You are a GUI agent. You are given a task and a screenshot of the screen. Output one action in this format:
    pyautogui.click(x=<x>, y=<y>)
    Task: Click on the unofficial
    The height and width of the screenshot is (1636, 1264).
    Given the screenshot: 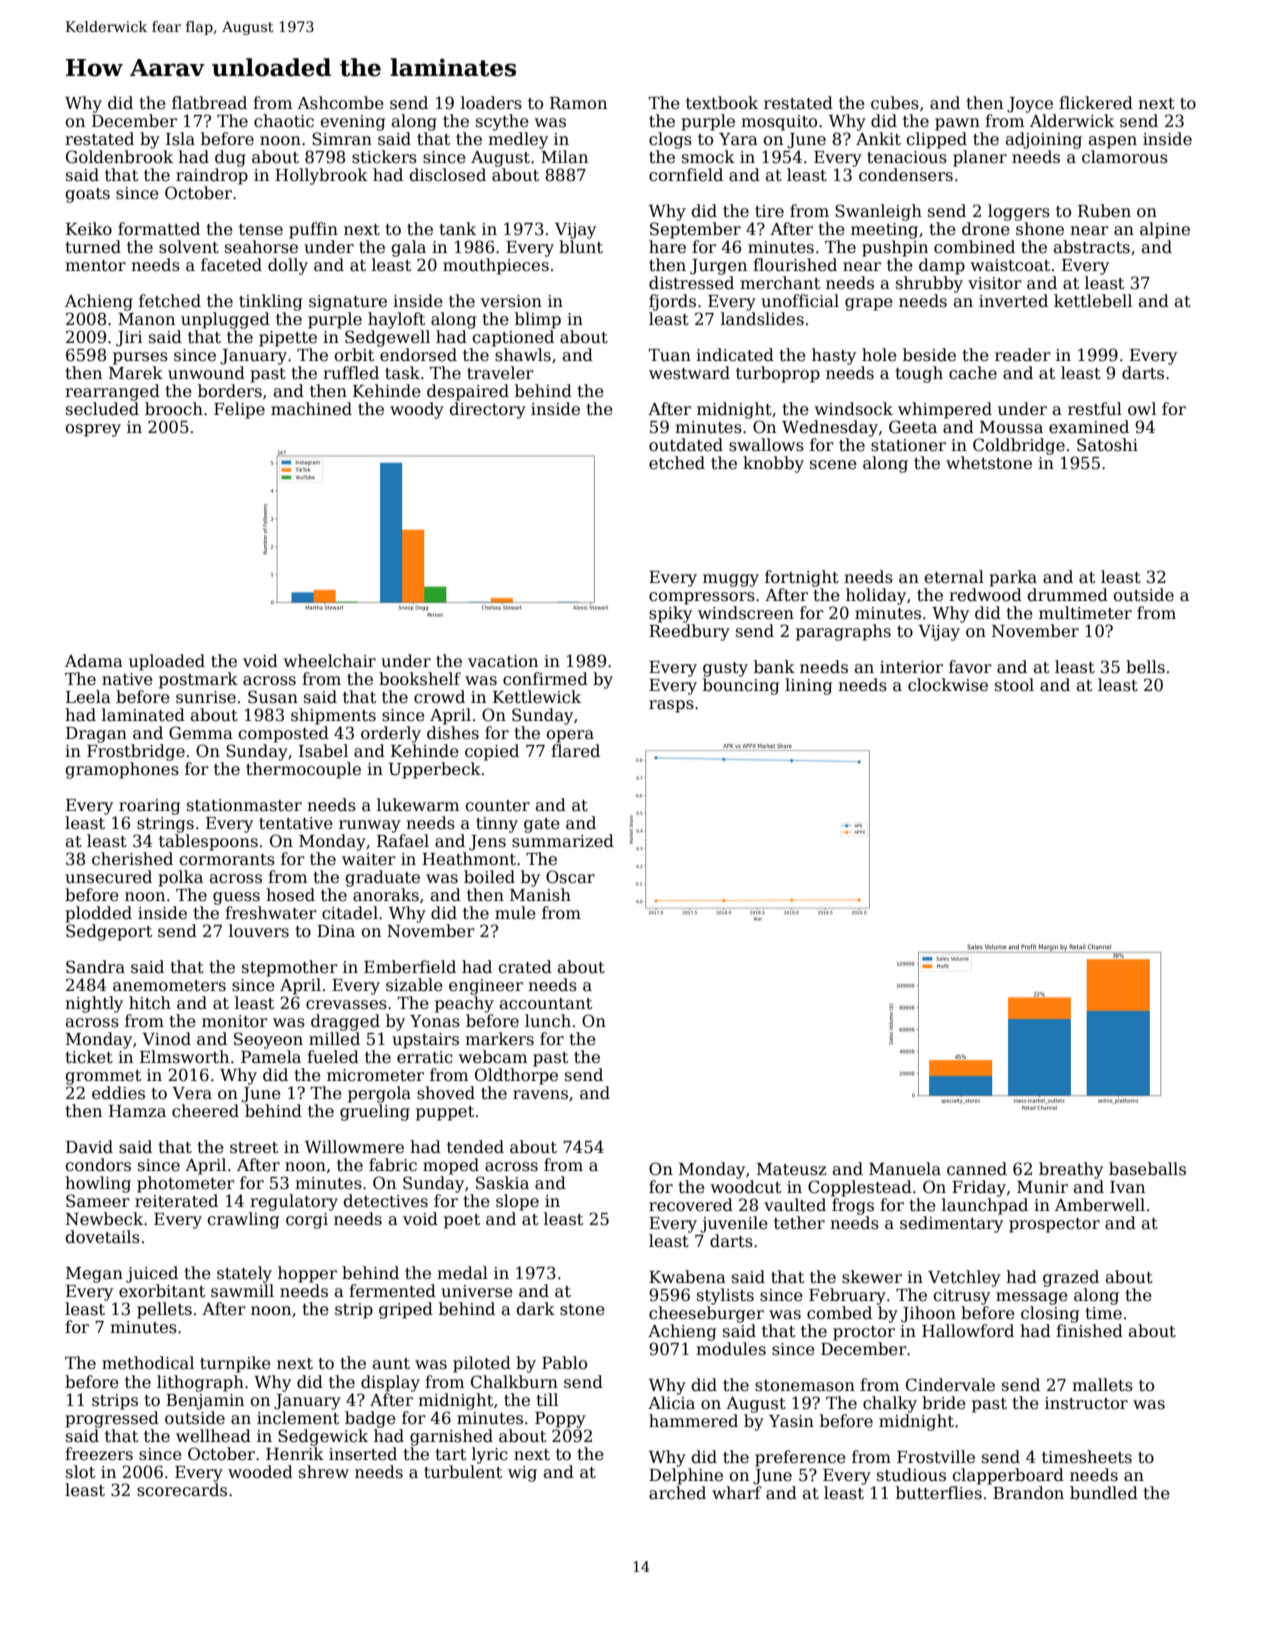 What is the action you would take?
    pyautogui.click(x=800, y=301)
